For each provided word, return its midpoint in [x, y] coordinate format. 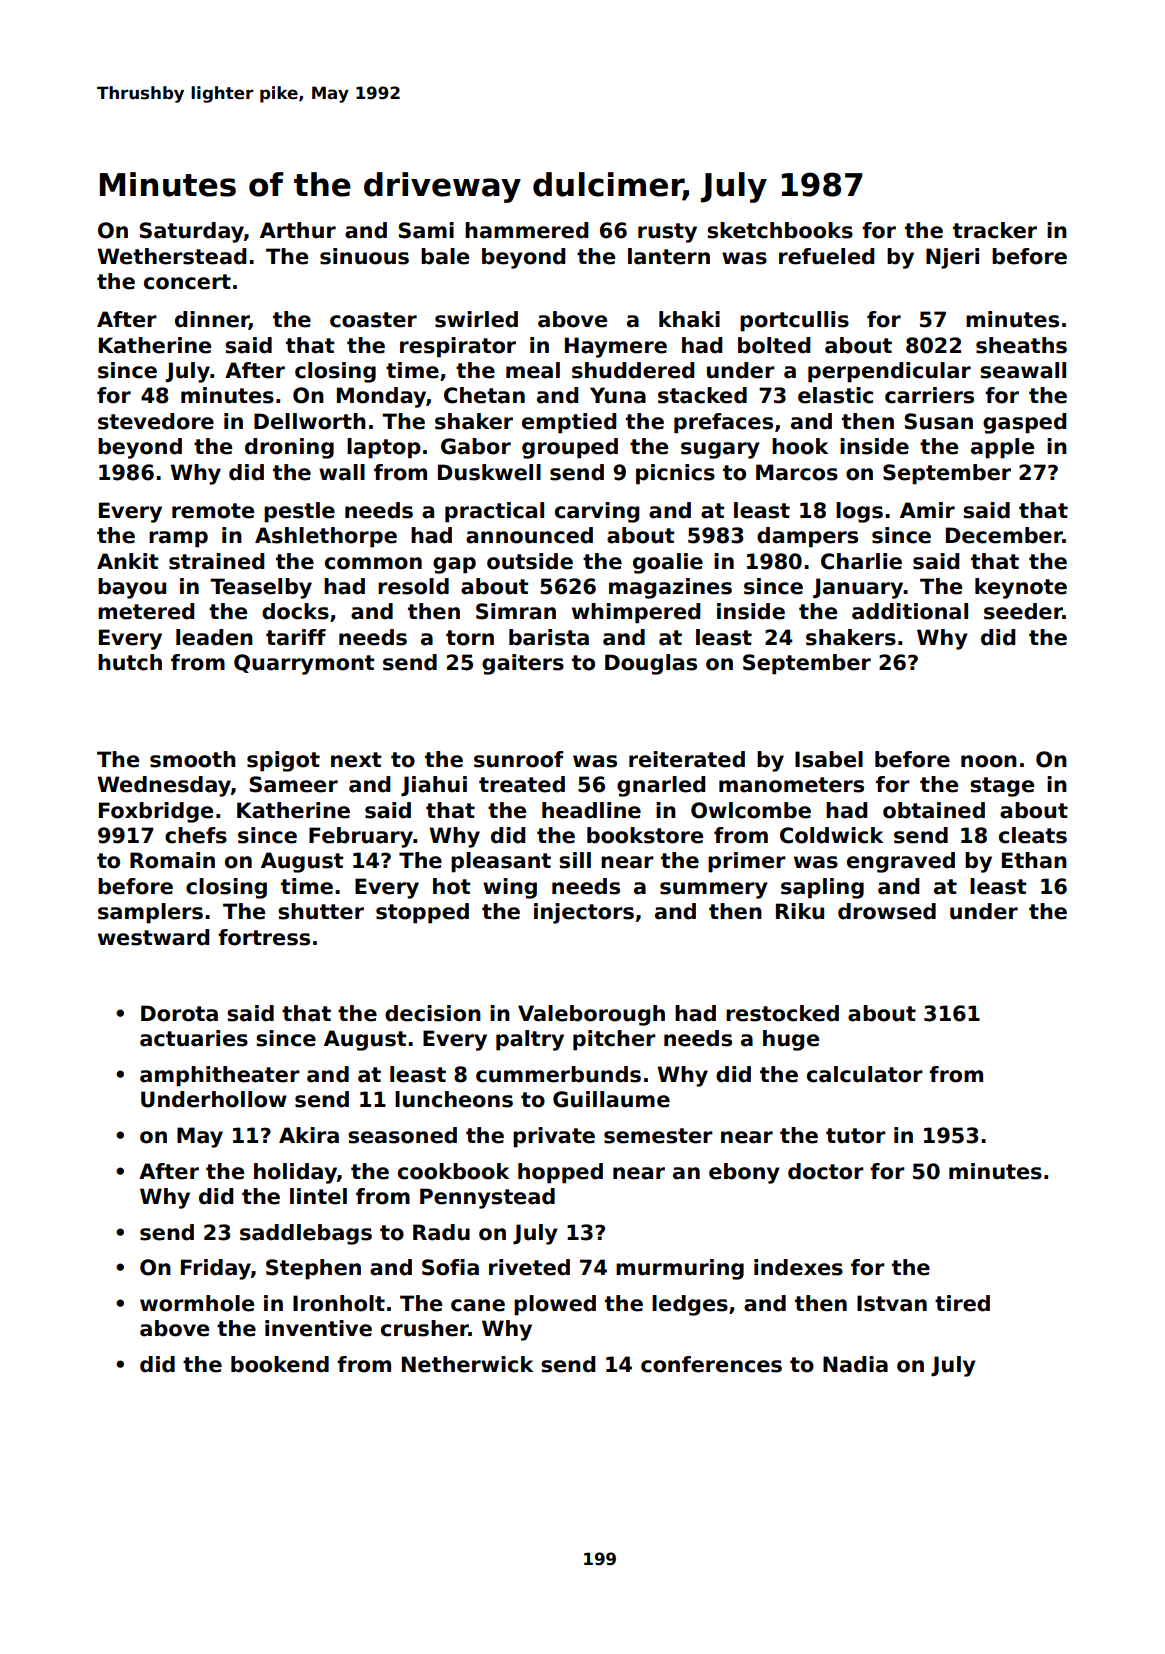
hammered [526, 230]
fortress [264, 937]
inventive [318, 1328]
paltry [530, 1040]
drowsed [887, 911]
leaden [214, 637]
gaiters [523, 664]
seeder [1023, 611]
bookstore [645, 835]
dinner [212, 320]
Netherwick [467, 1364]
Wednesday [164, 786]
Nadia [855, 1364]
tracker [995, 230]
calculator [865, 1074]
